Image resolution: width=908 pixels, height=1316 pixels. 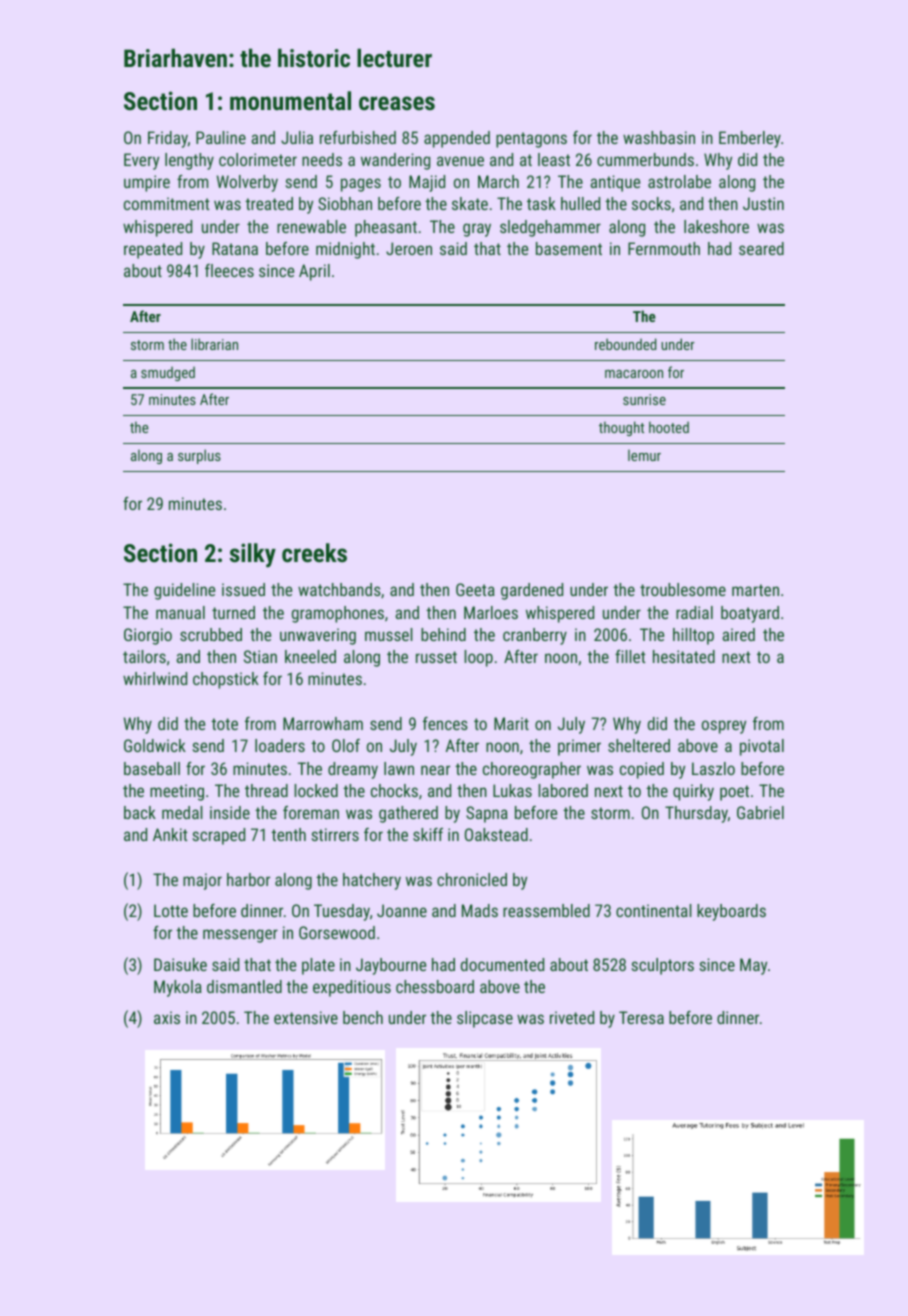 I want to click on repeated, so click(x=153, y=250).
